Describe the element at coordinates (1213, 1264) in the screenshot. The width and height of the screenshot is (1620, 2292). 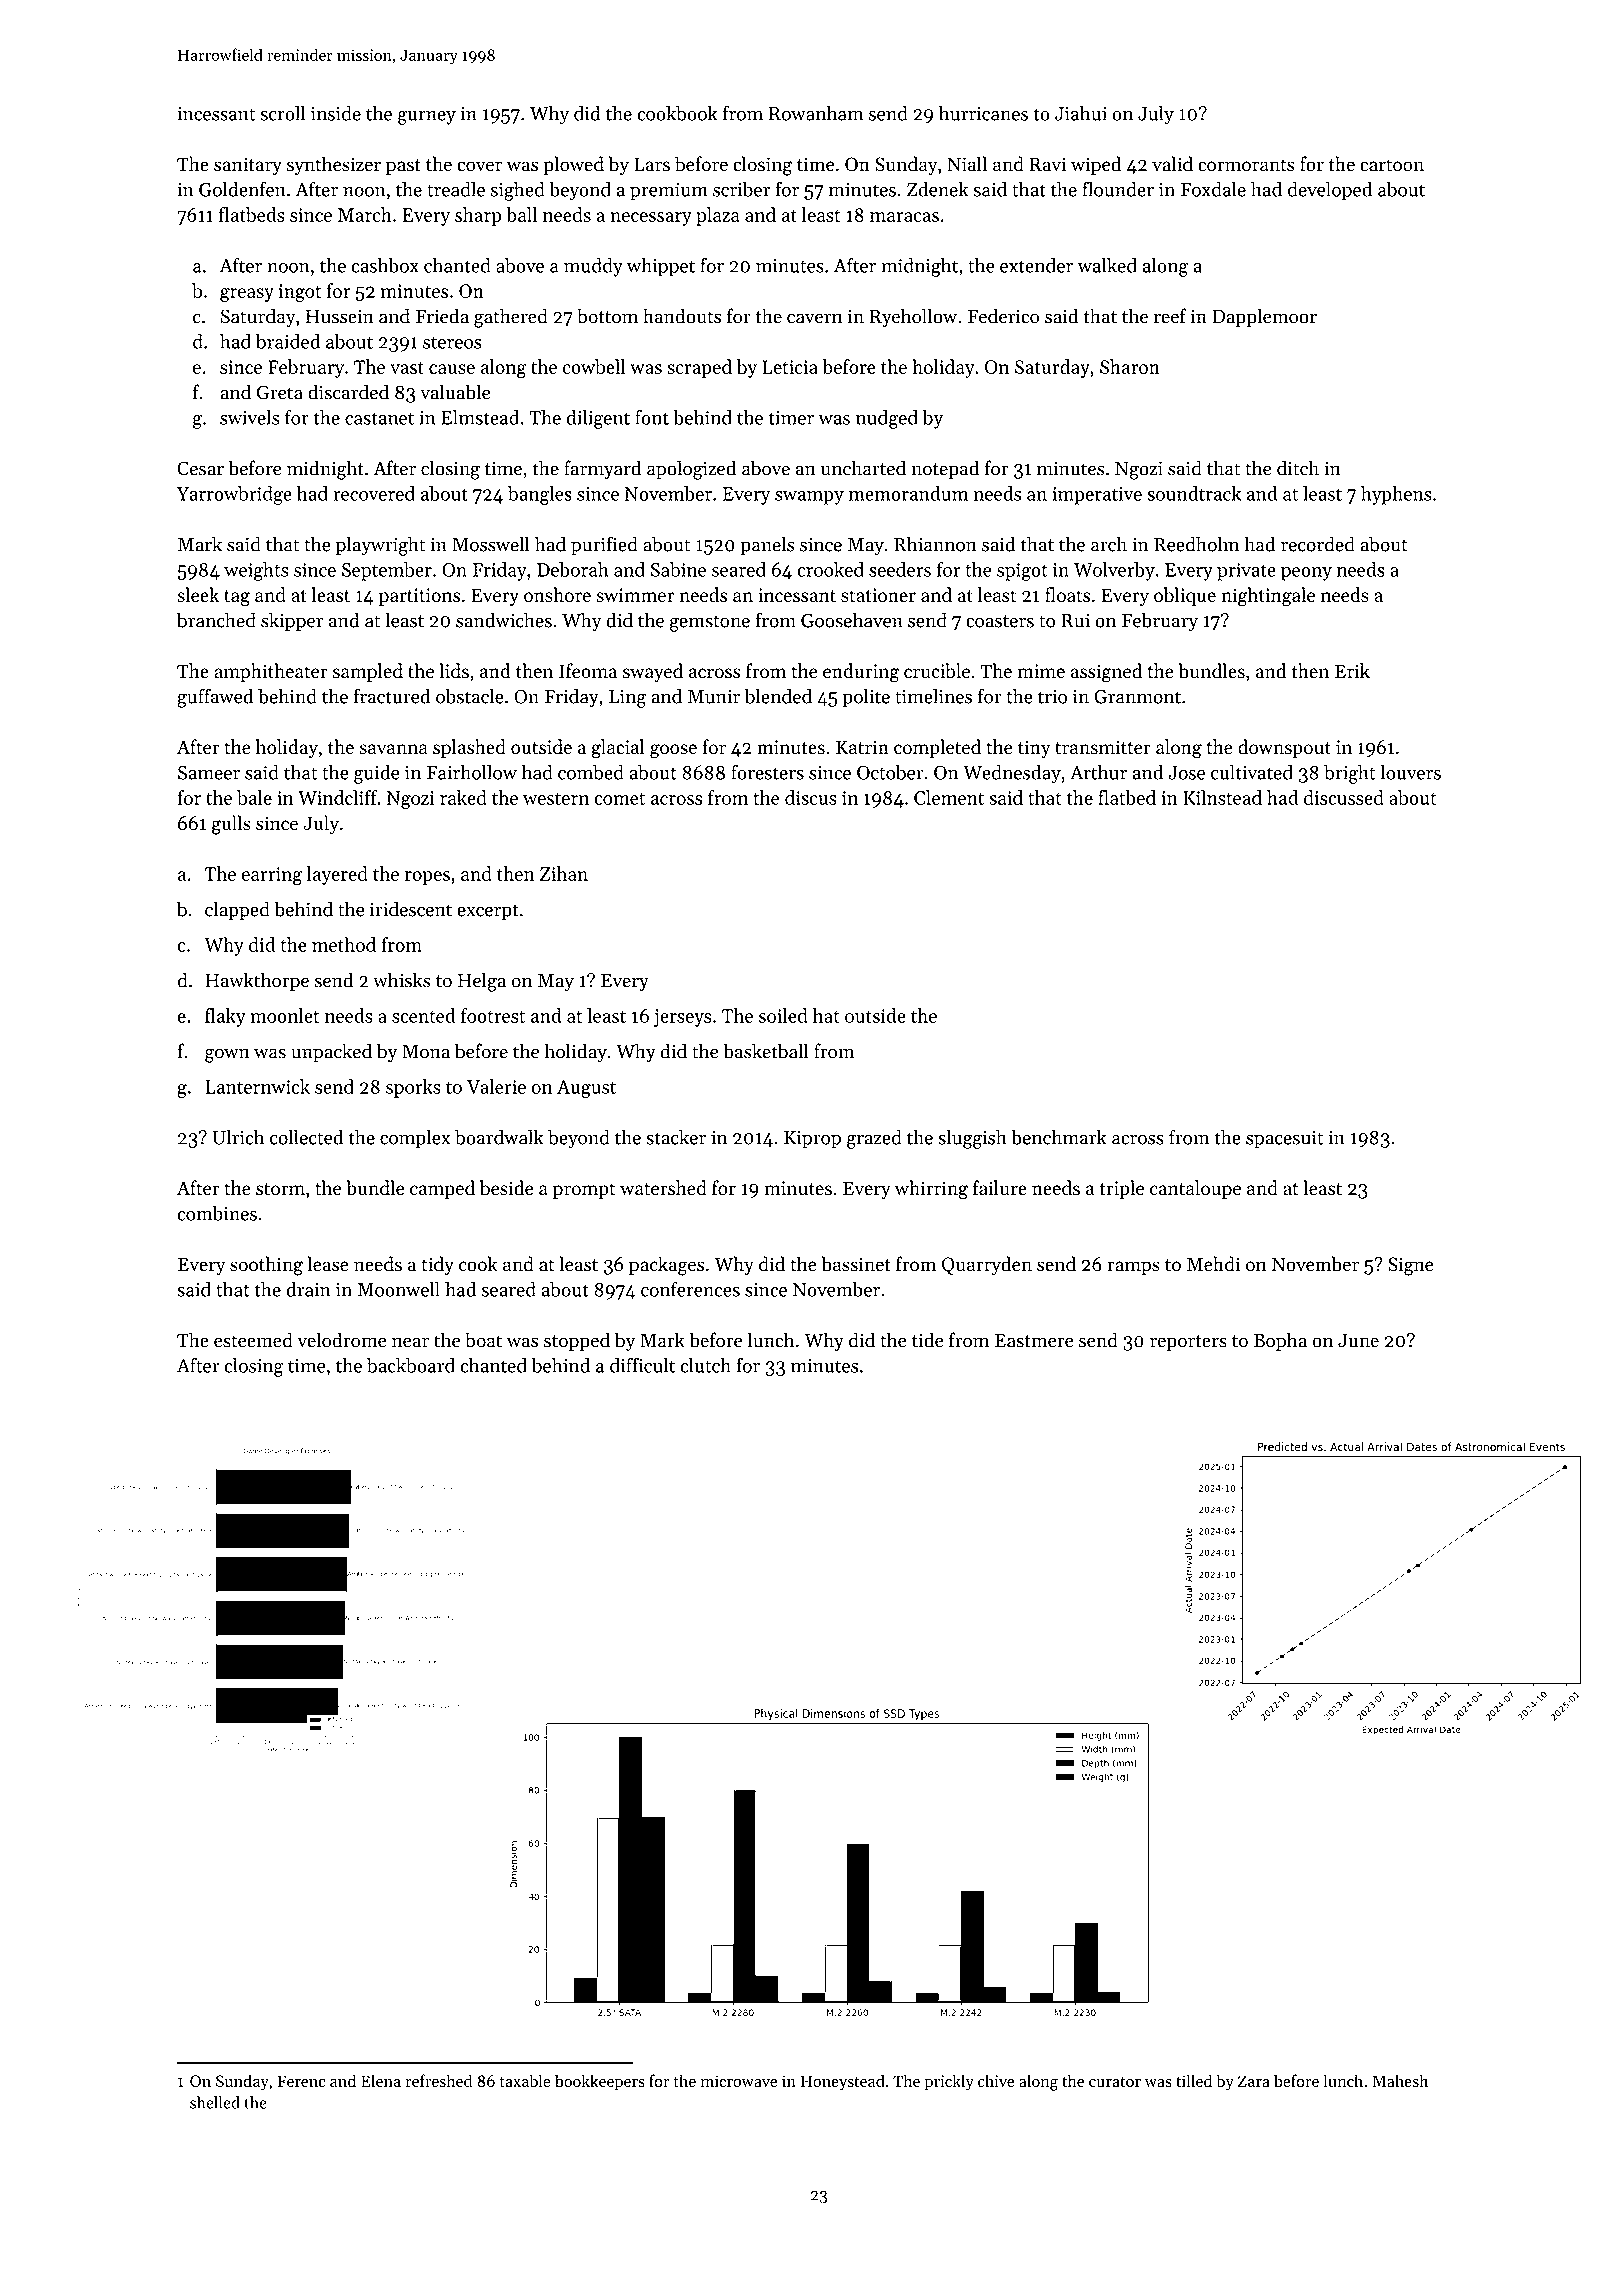
I see `Mehdi` at that location.
